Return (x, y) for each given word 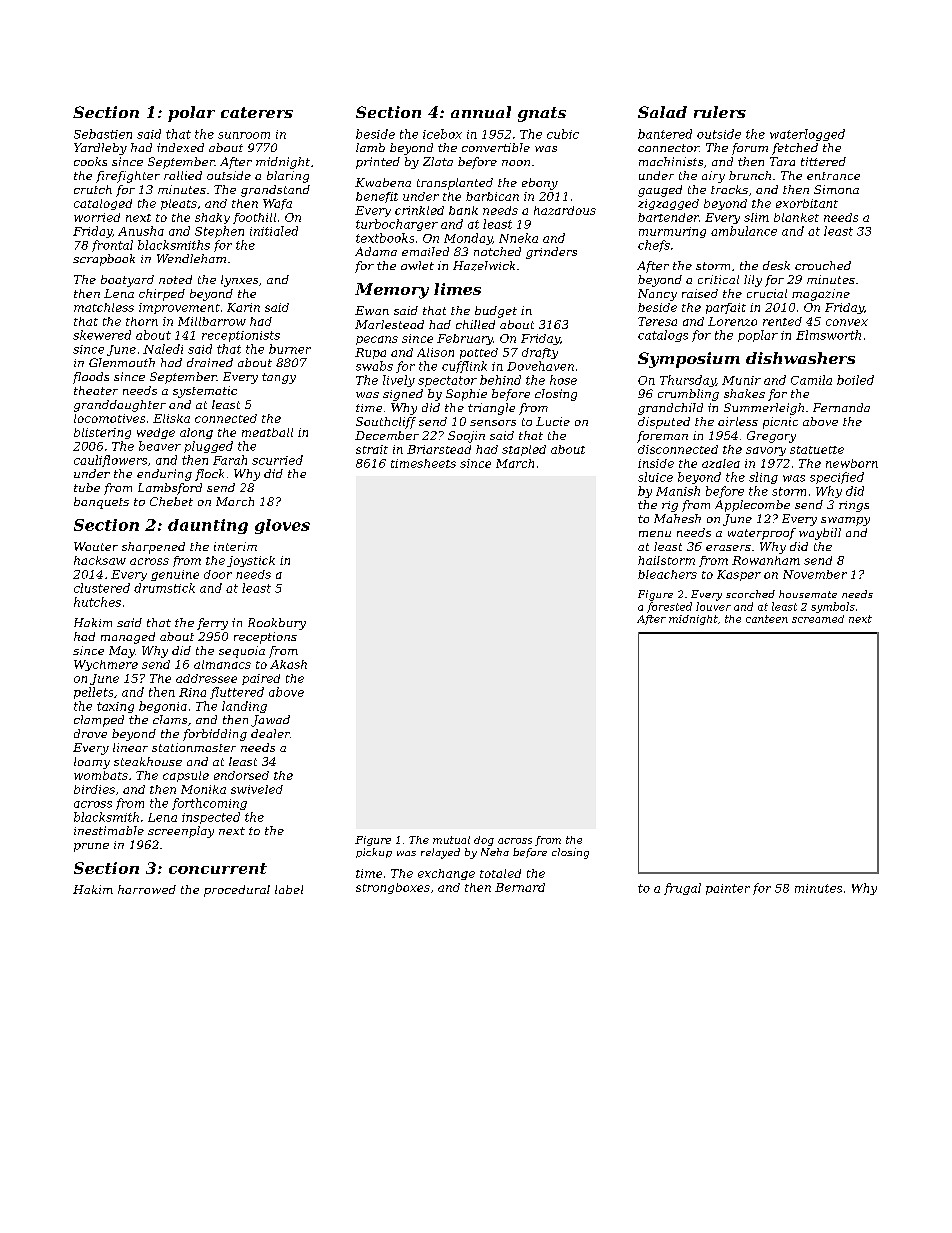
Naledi (163, 349)
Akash (288, 664)
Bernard (520, 887)
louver (713, 606)
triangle (491, 409)
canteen (767, 619)
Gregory (771, 437)
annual (481, 112)
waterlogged (807, 135)
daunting (208, 526)
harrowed (147, 889)
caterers (257, 112)
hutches (97, 602)
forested (669, 607)
